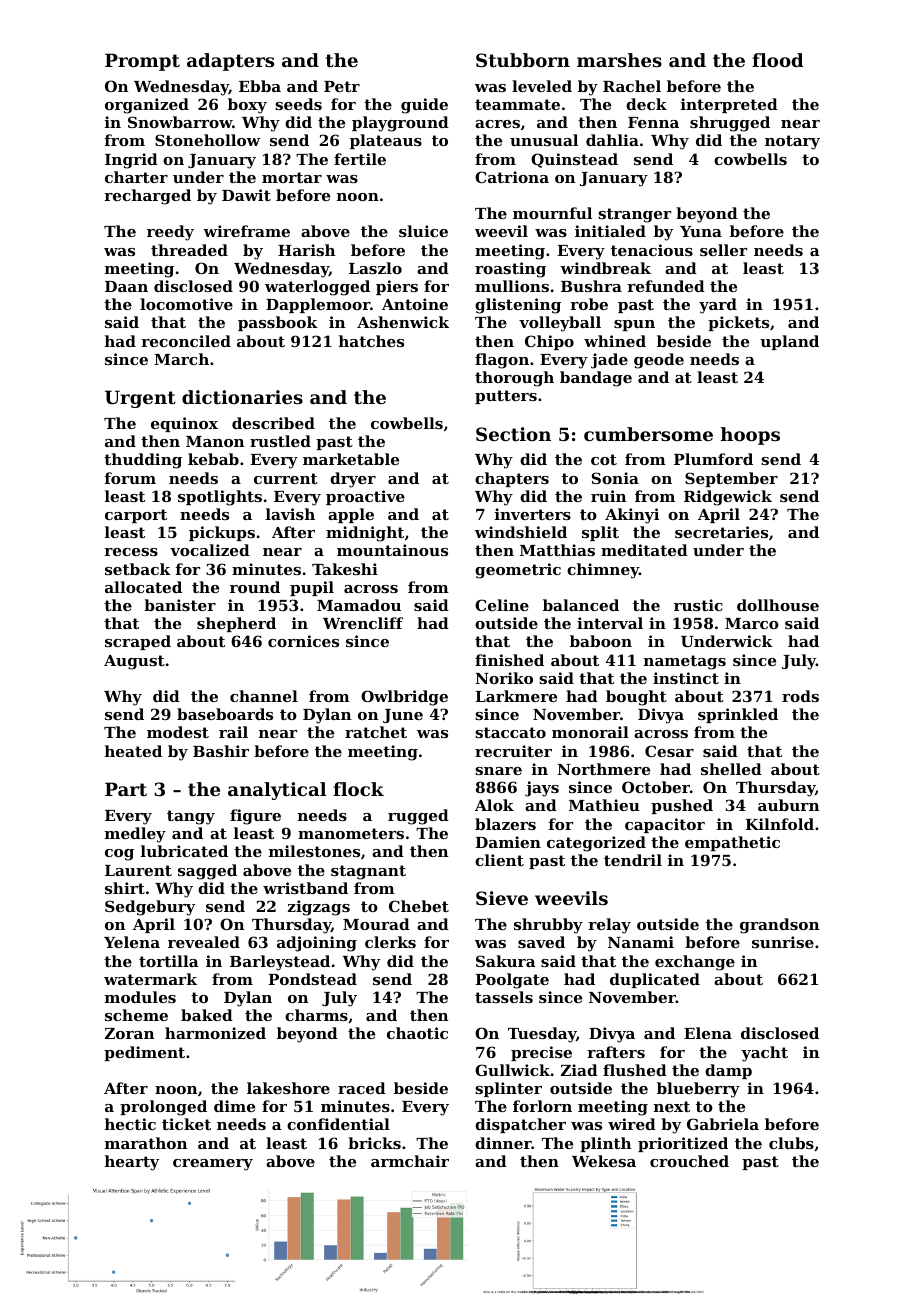 The image size is (924, 1314). Describe the element at coordinates (130, 1124) in the document. I see `hectic` at that location.
